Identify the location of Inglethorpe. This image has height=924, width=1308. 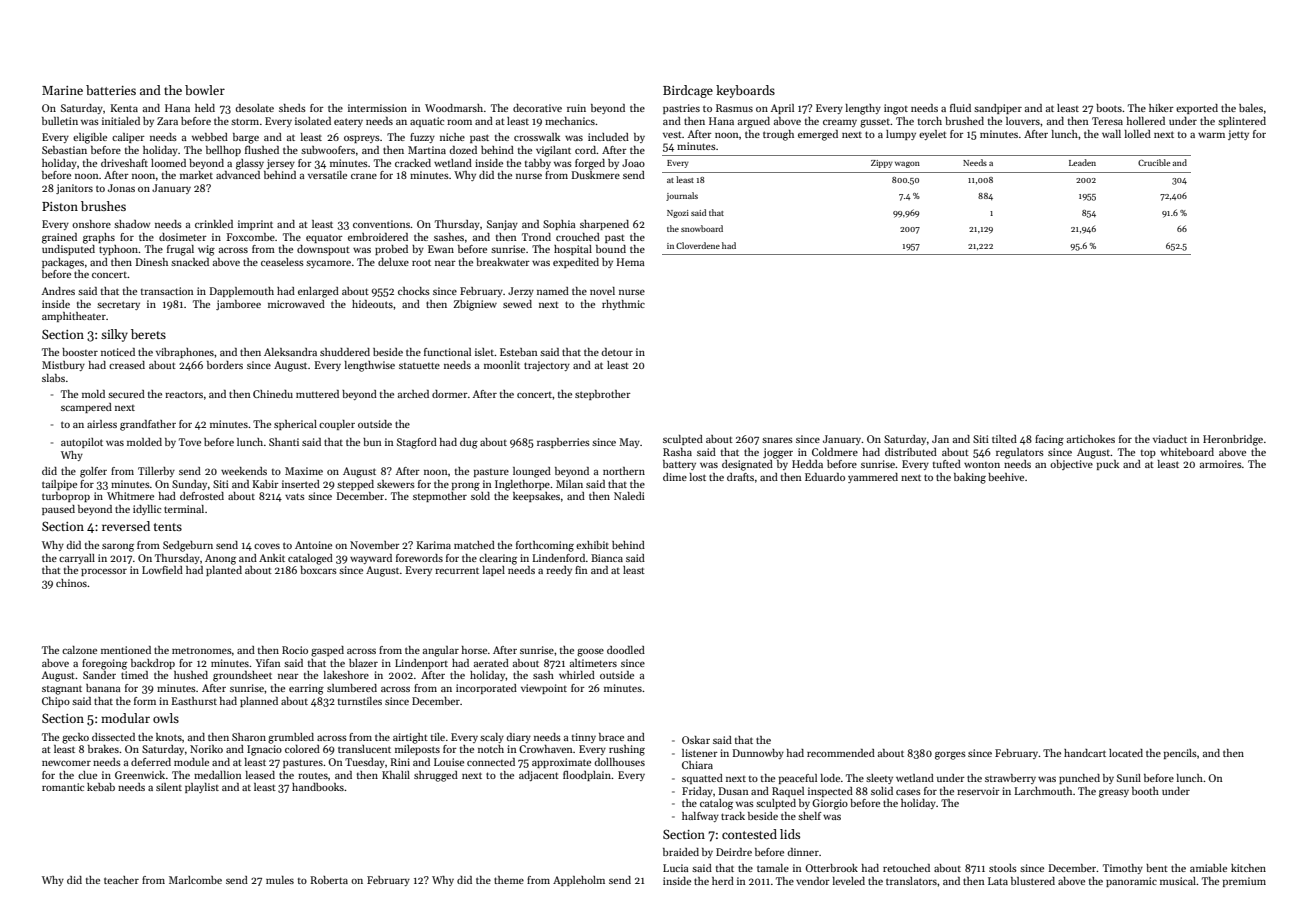
(522, 485).
